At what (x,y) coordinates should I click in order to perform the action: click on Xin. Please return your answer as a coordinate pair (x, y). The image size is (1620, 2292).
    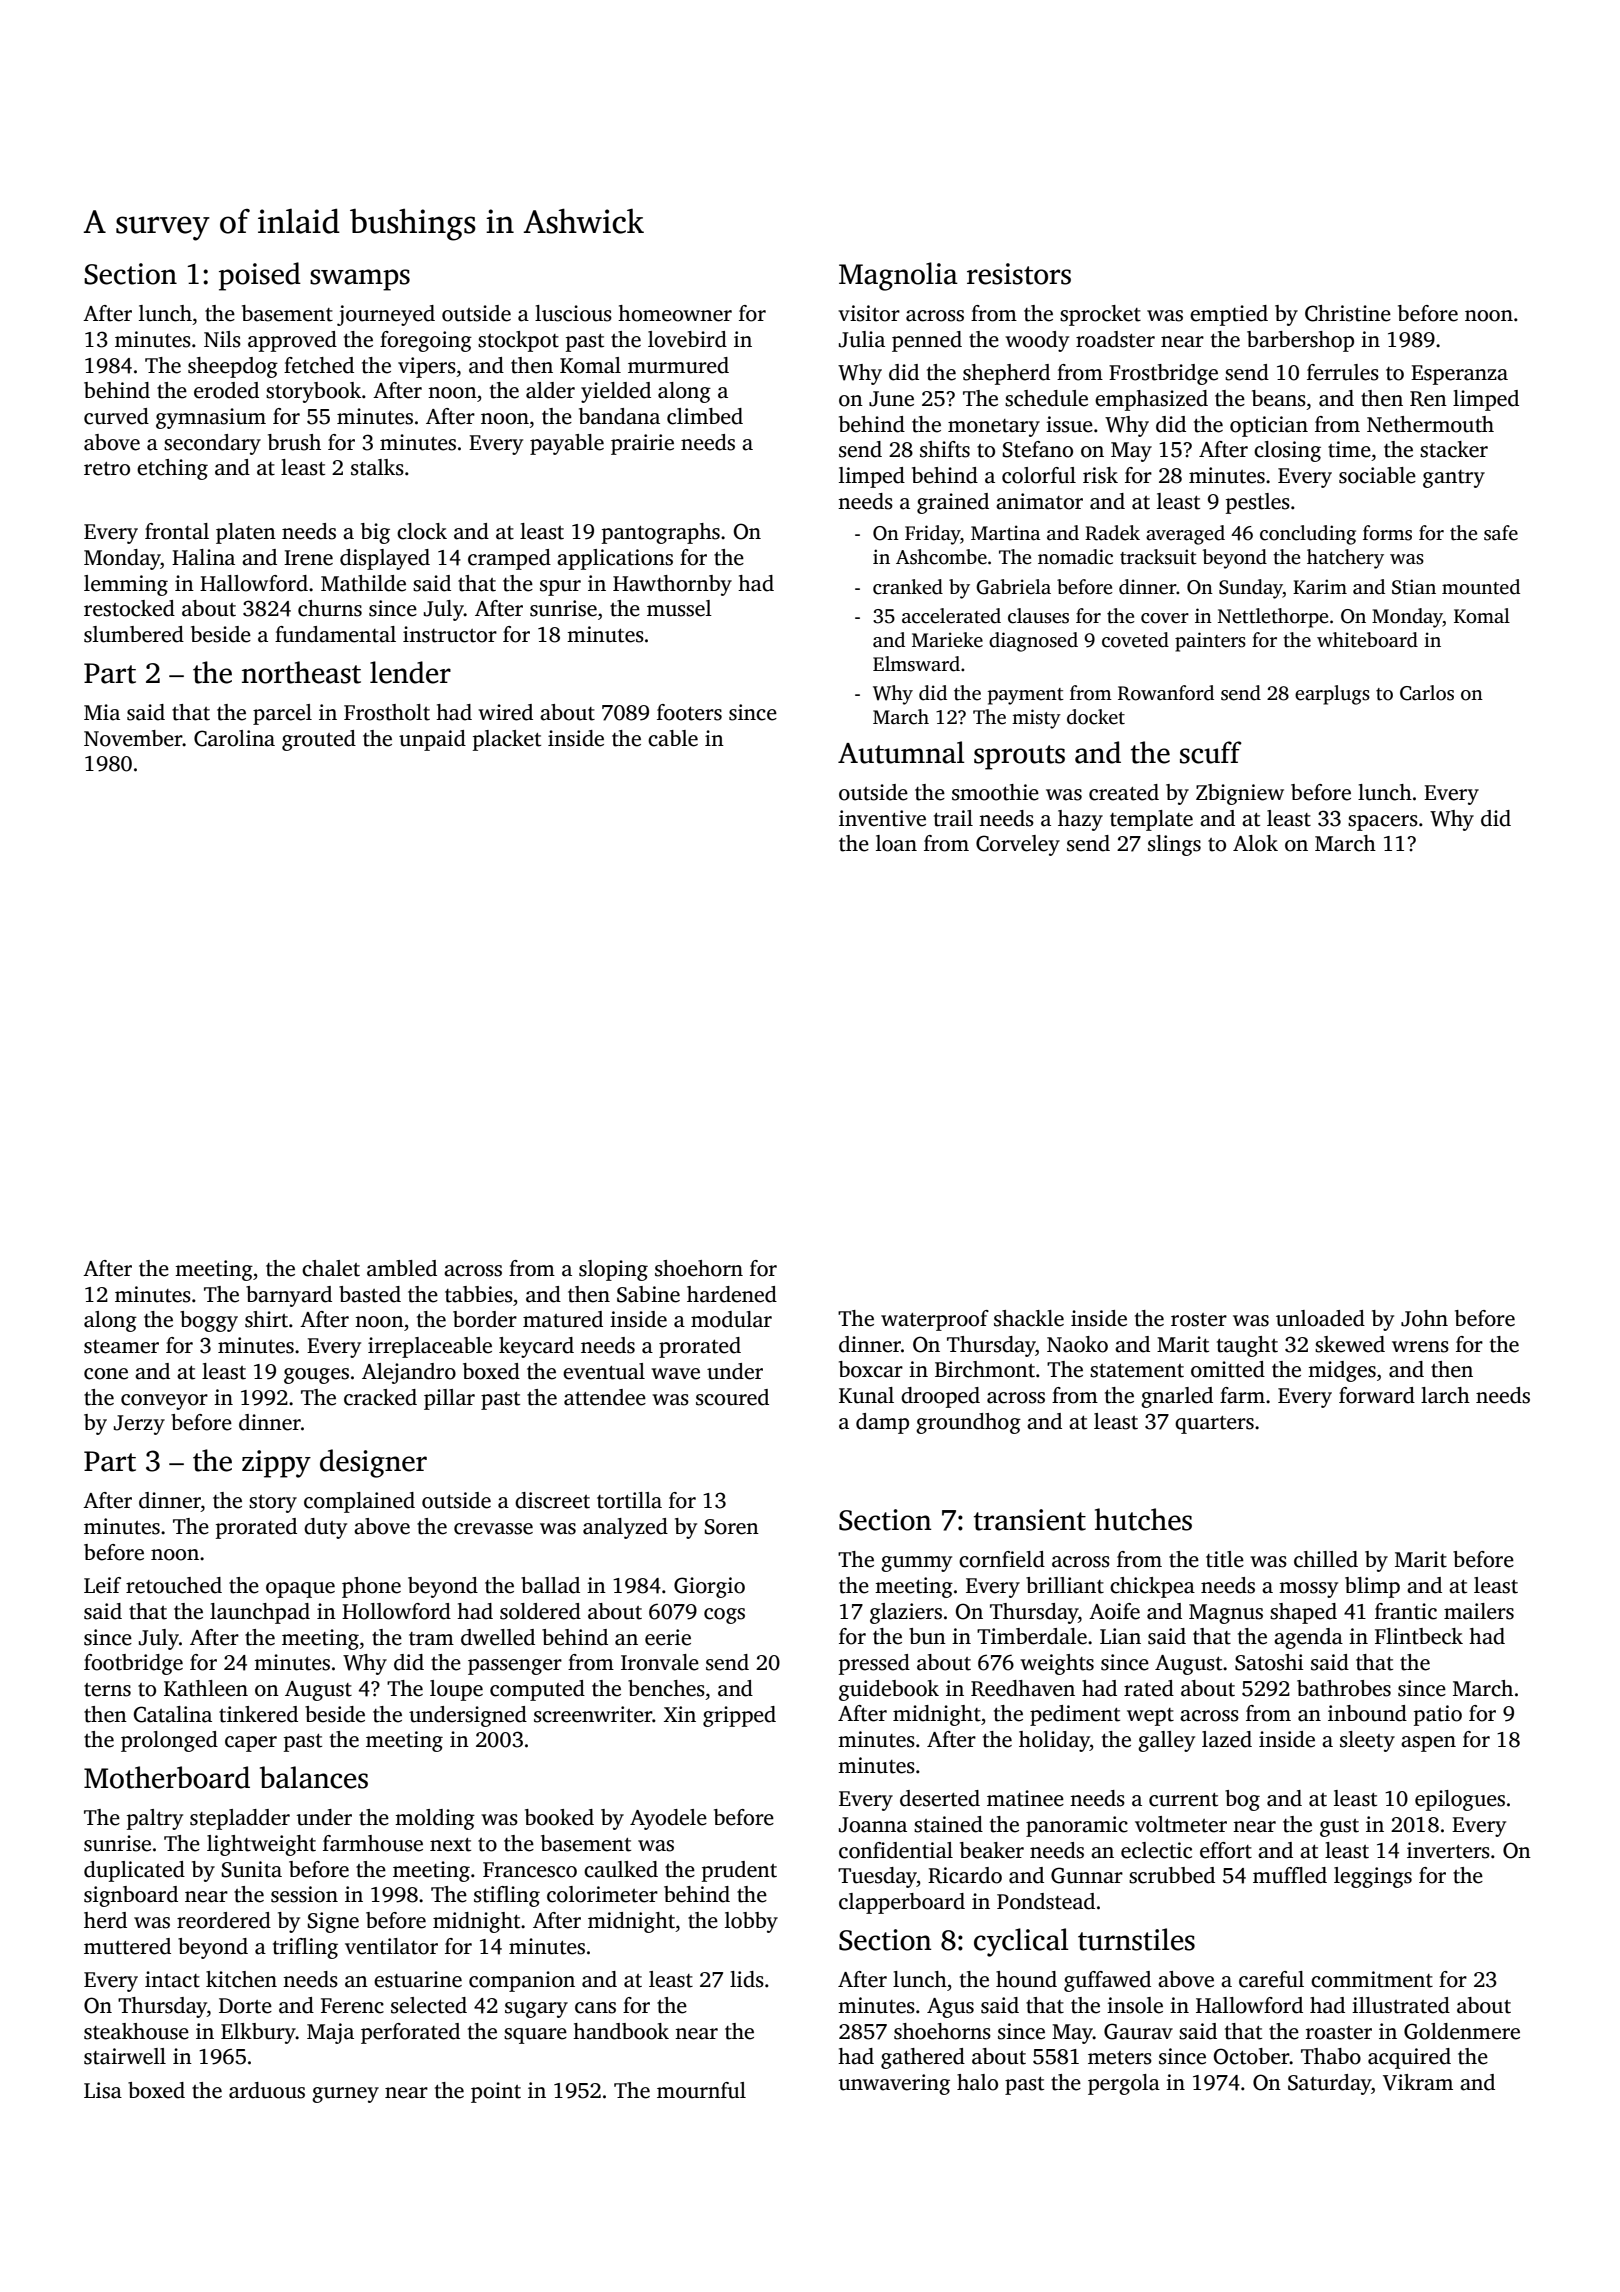
    Looking at the image, I should click on (680, 1714).
